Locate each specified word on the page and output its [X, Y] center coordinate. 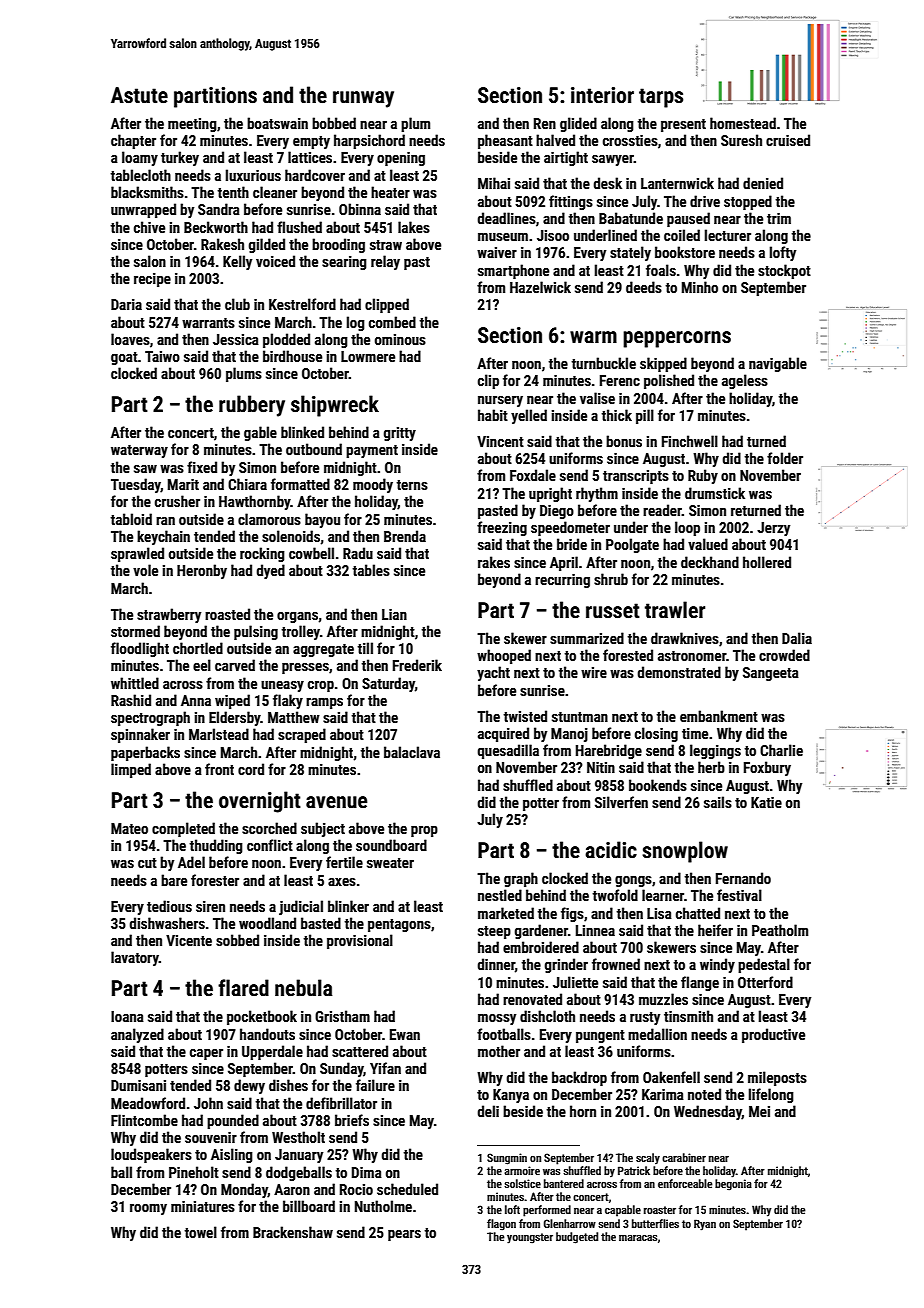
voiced [275, 261]
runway [363, 99]
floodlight [140, 649]
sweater [390, 863]
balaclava [412, 752]
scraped [302, 735]
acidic [611, 849]
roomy [148, 1209]
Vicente [189, 940]
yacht [493, 673]
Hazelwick [540, 287]
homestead [743, 123]
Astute [139, 95]
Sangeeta [771, 674]
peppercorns [677, 339]
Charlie [781, 750]
